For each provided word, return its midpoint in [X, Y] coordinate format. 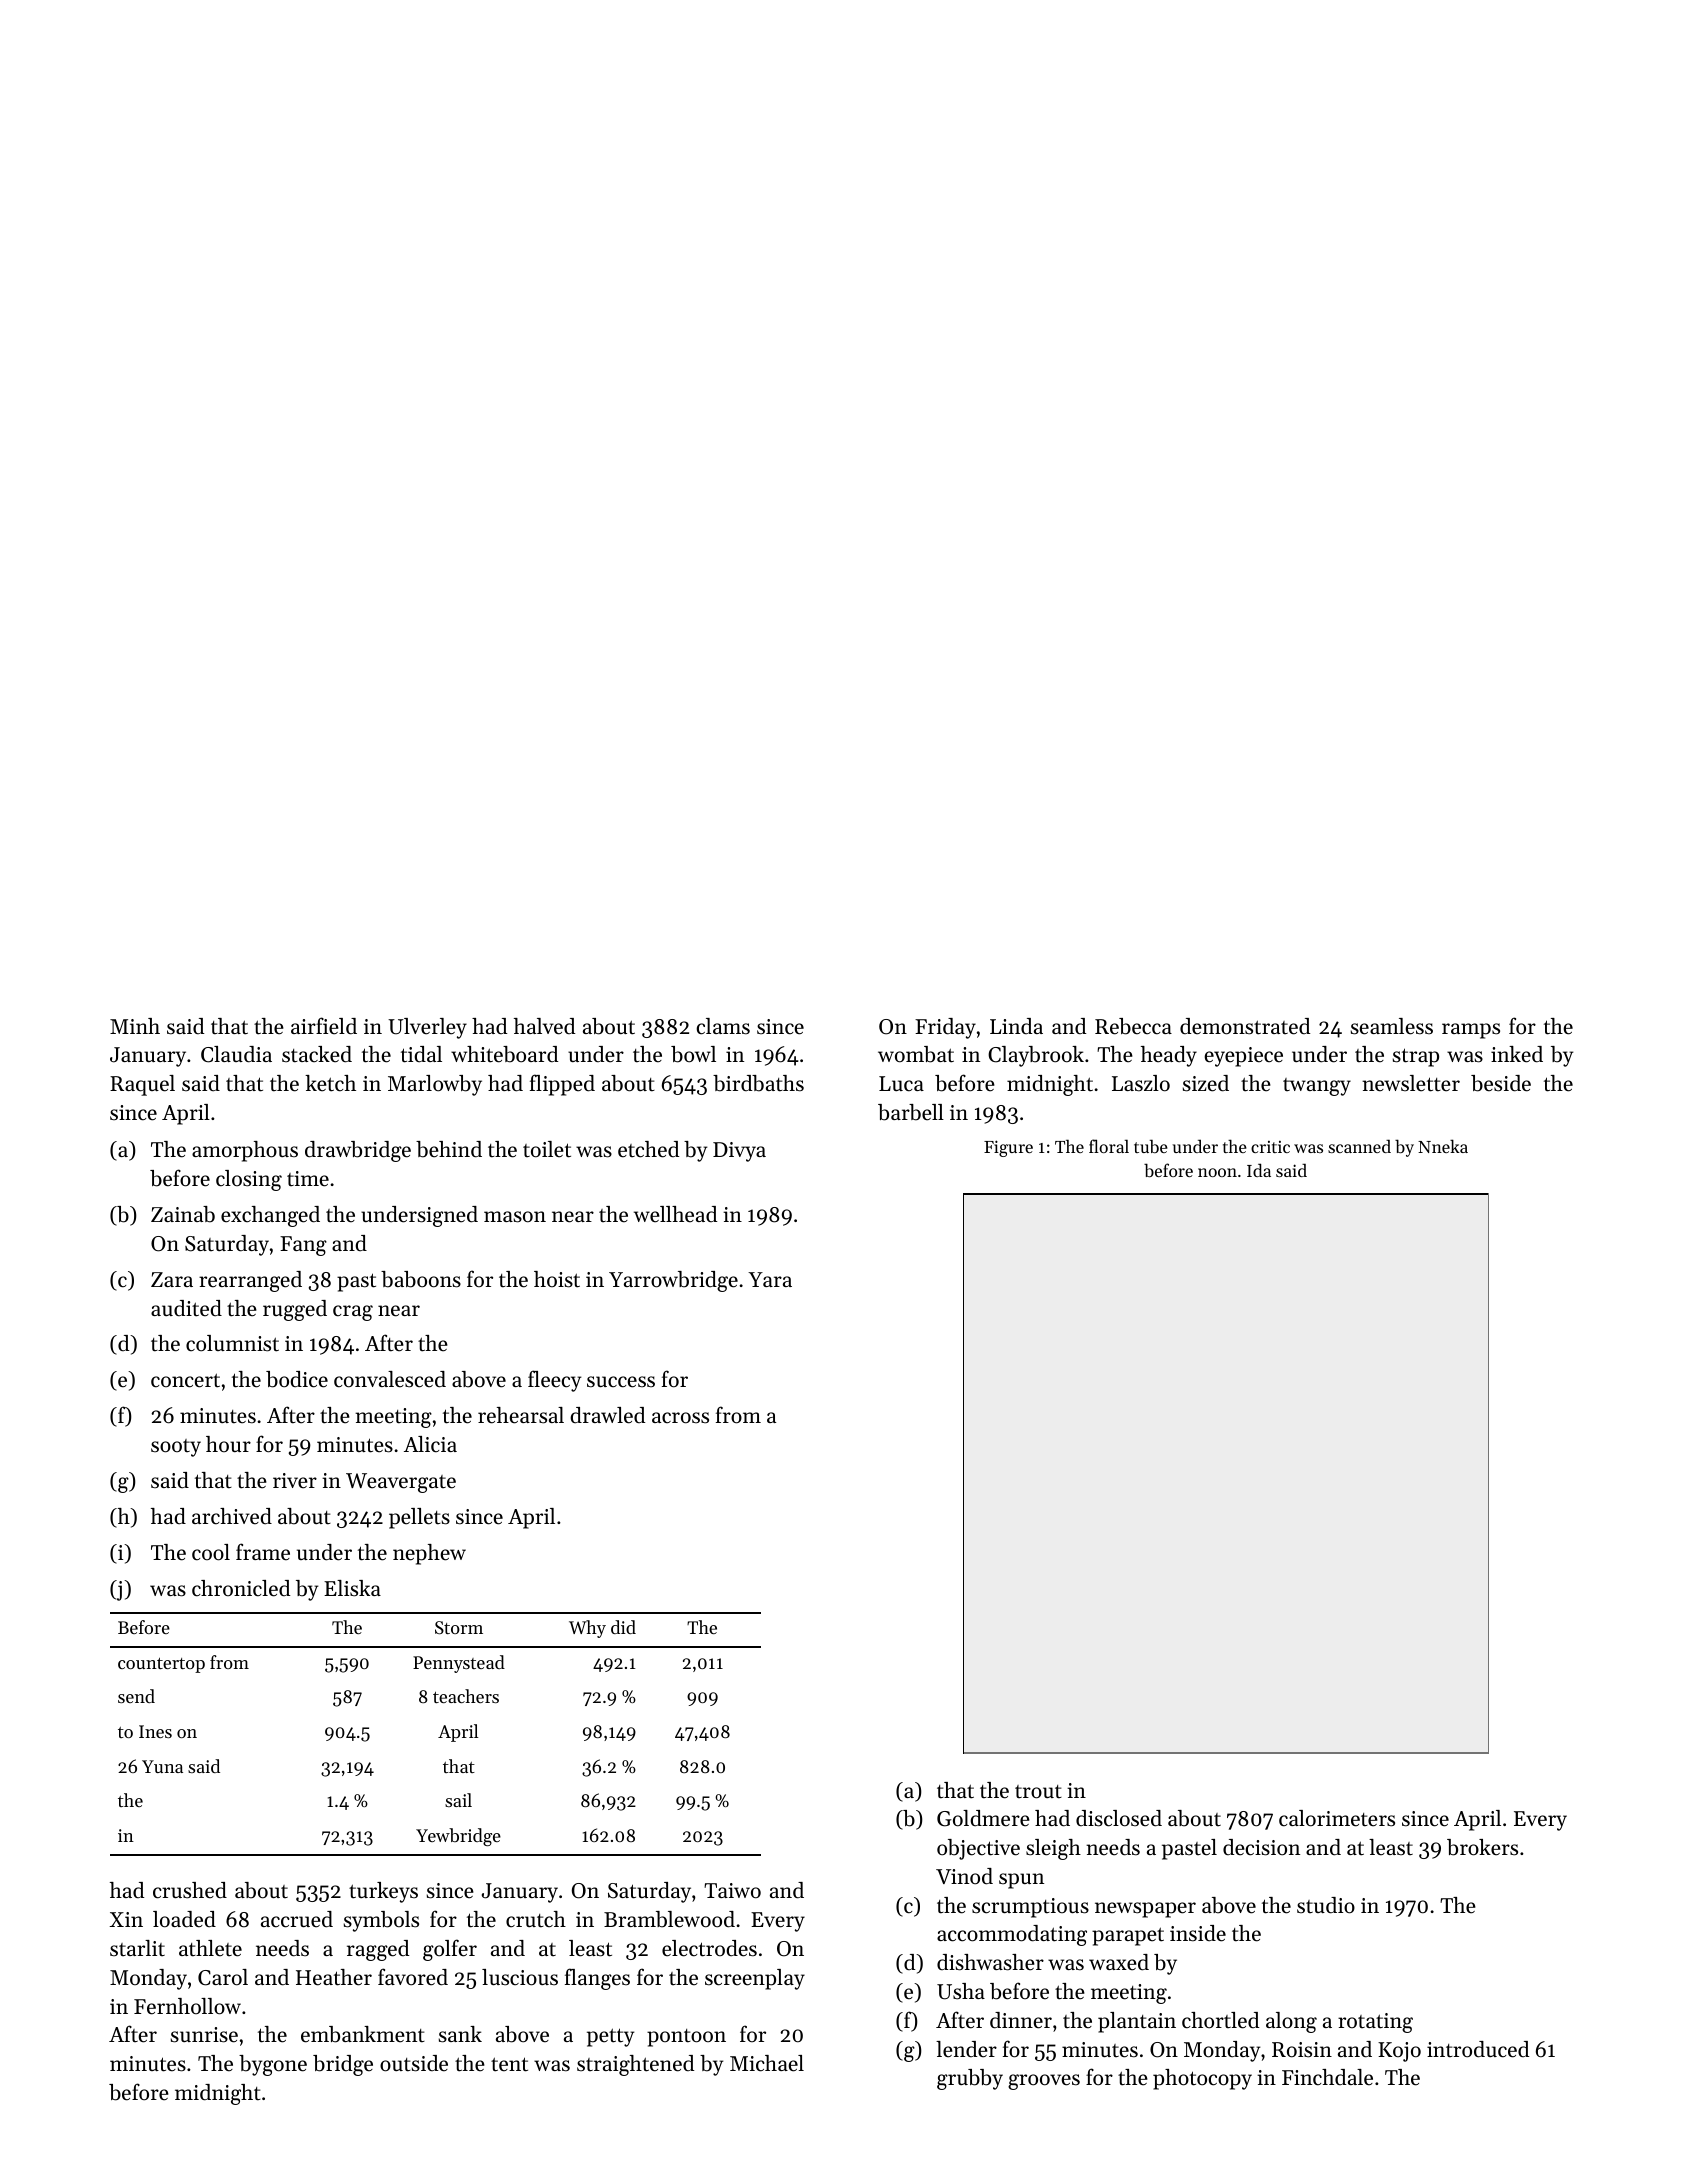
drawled [607, 1415]
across [680, 1418]
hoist [557, 1279]
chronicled [241, 1588]
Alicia [430, 1444]
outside [414, 2063]
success [621, 1382]
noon [1217, 1172]
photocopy [1202, 2079]
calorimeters [1337, 1818]
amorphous [245, 1151]
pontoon [686, 2038]
